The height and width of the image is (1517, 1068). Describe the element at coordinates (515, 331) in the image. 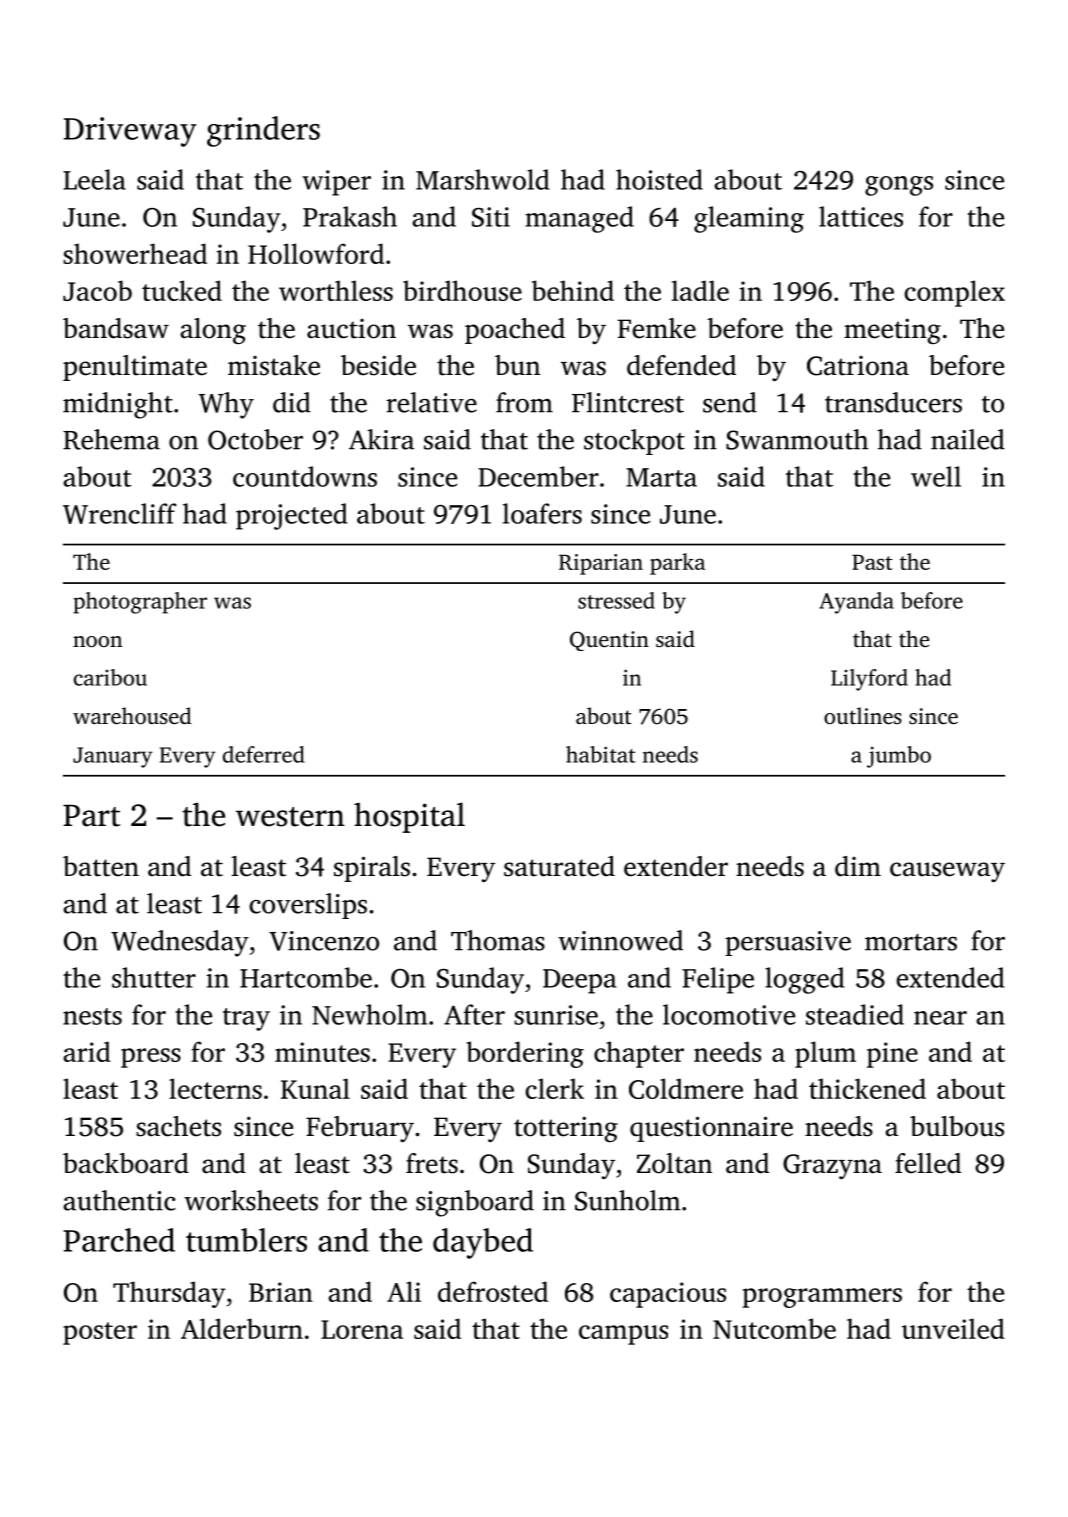

I see `poached` at that location.
